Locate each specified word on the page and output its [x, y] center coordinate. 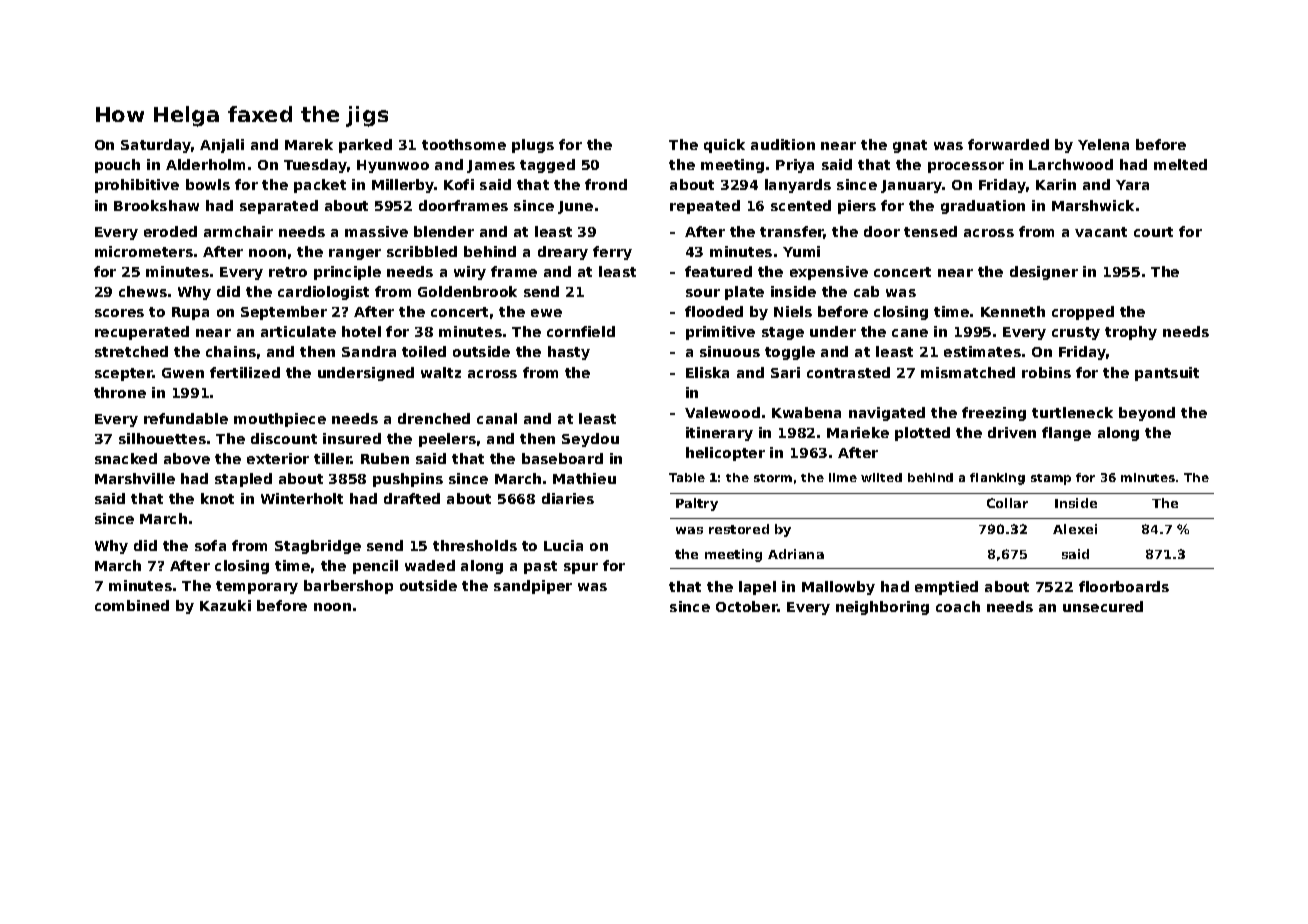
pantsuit [1167, 374]
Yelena [1103, 144]
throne [120, 392]
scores [119, 313]
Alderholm [205, 164]
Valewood [722, 412]
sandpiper [533, 587]
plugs [533, 146]
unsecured [1103, 606]
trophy [1131, 333]
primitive [720, 333]
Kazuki [225, 605]
